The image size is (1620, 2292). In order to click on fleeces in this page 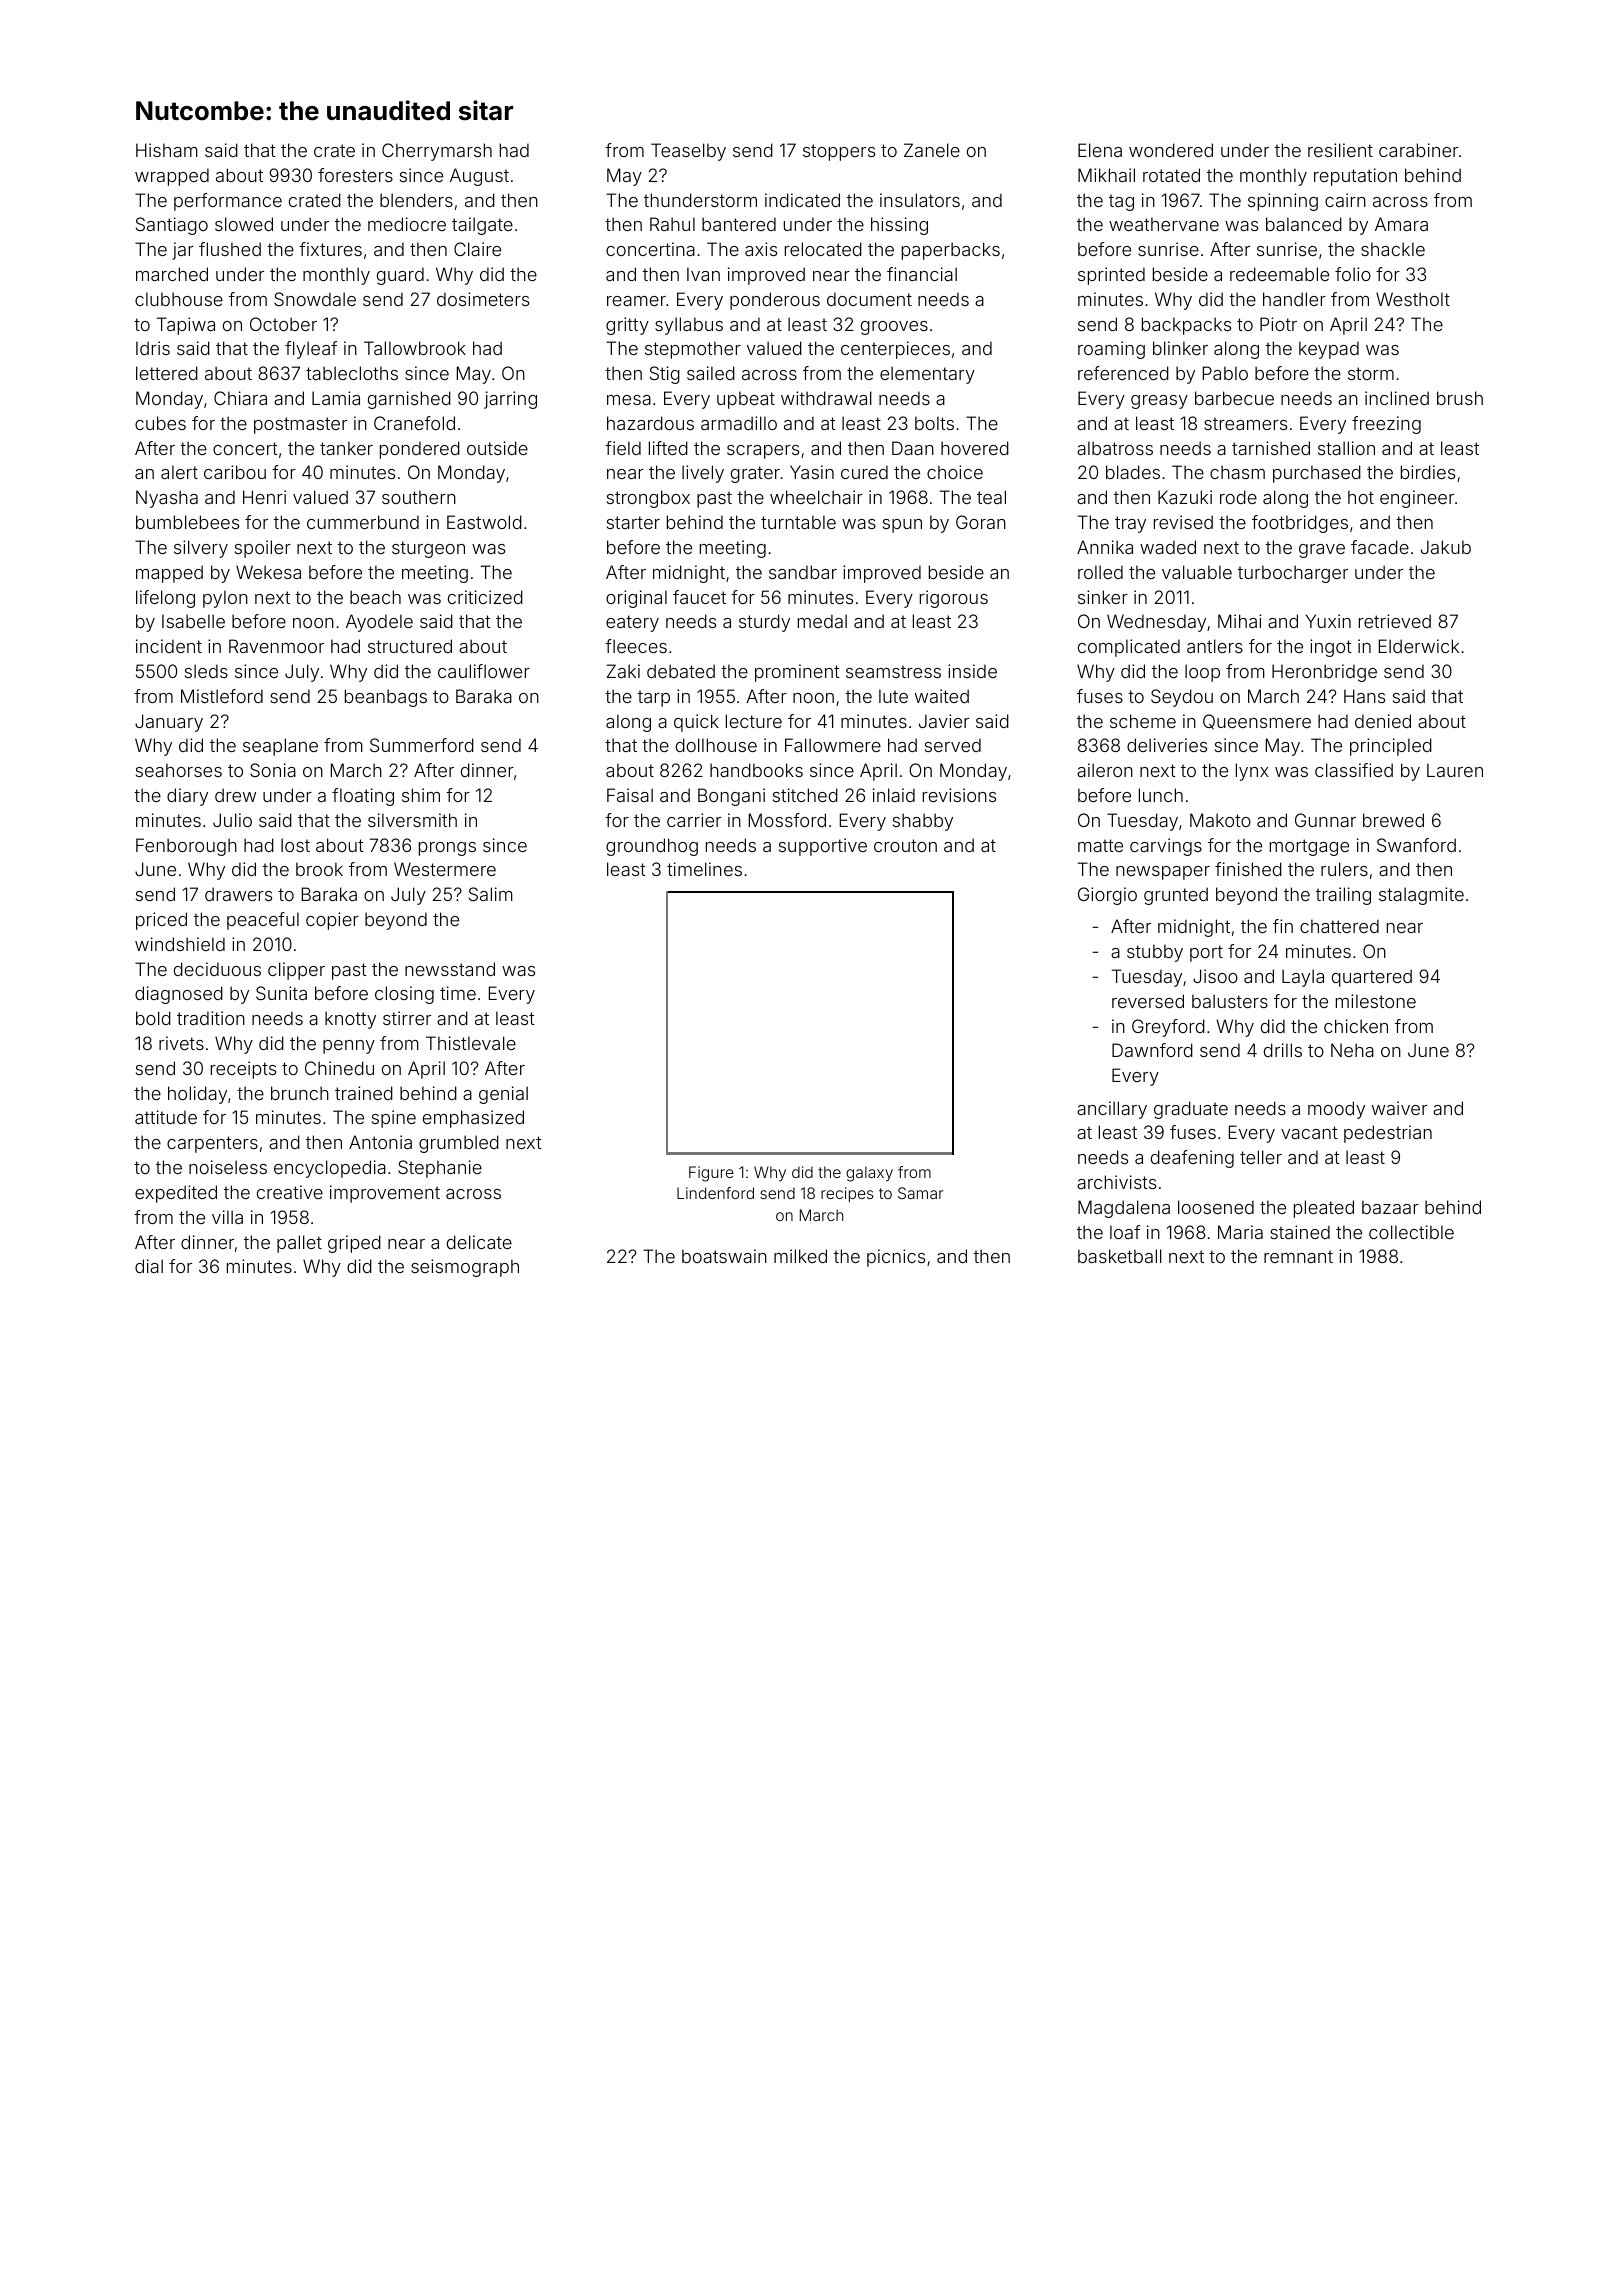, I will do `click(636, 646)`.
